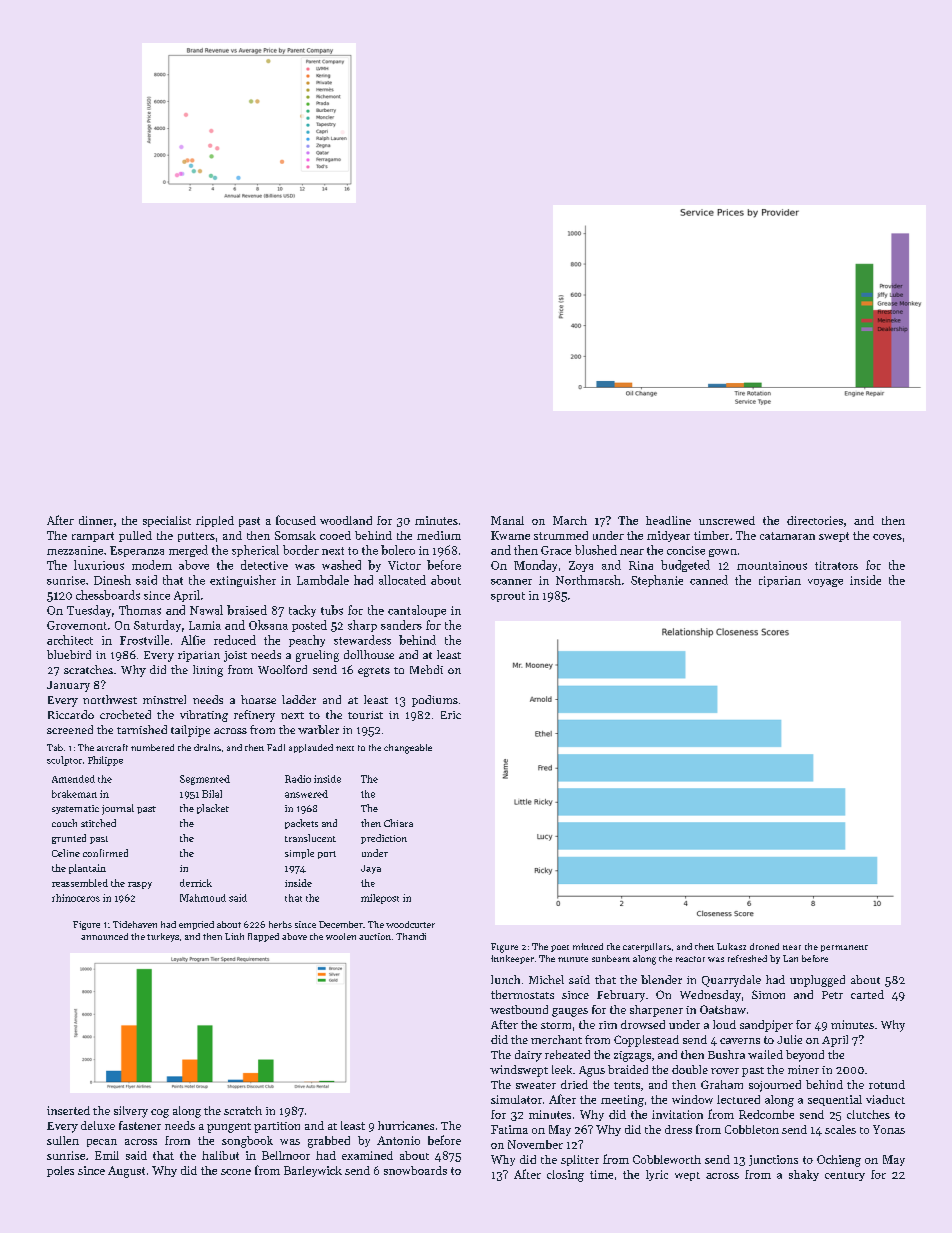  I want to click on poles, so click(60, 1171).
